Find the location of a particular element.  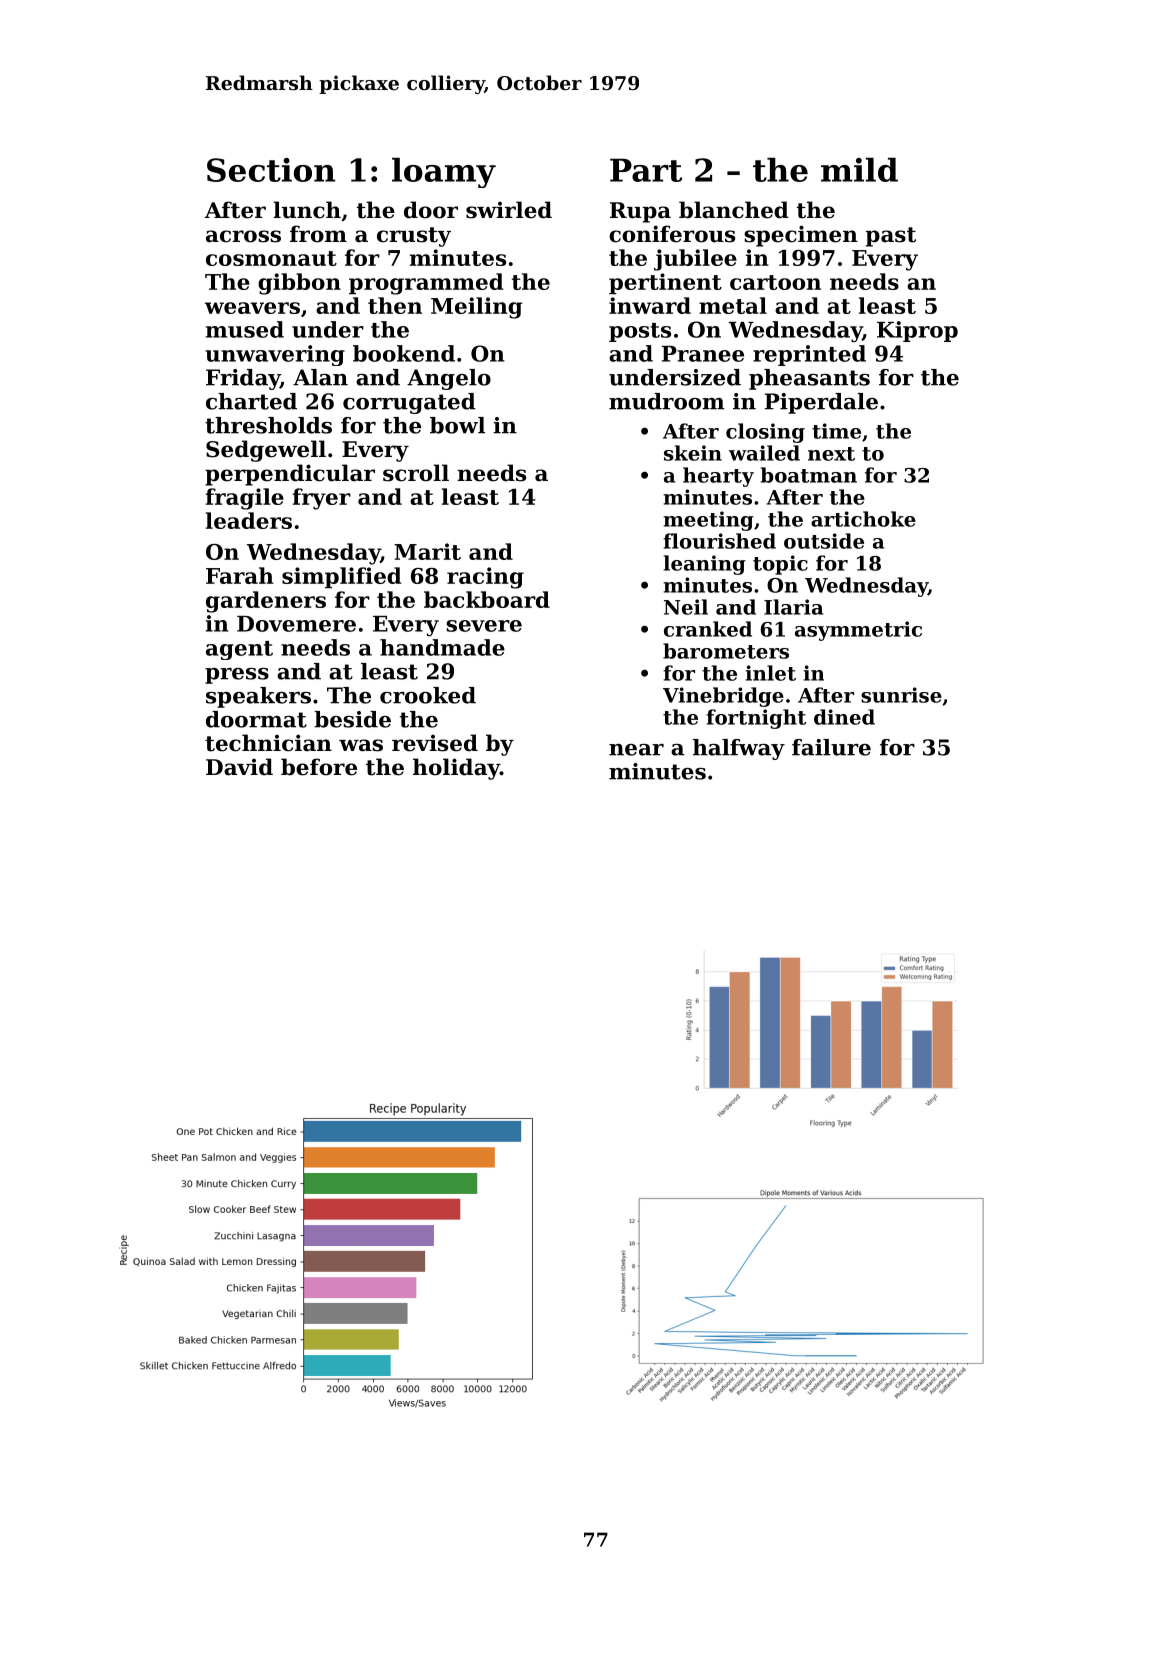

dined is located at coordinates (844, 717).
